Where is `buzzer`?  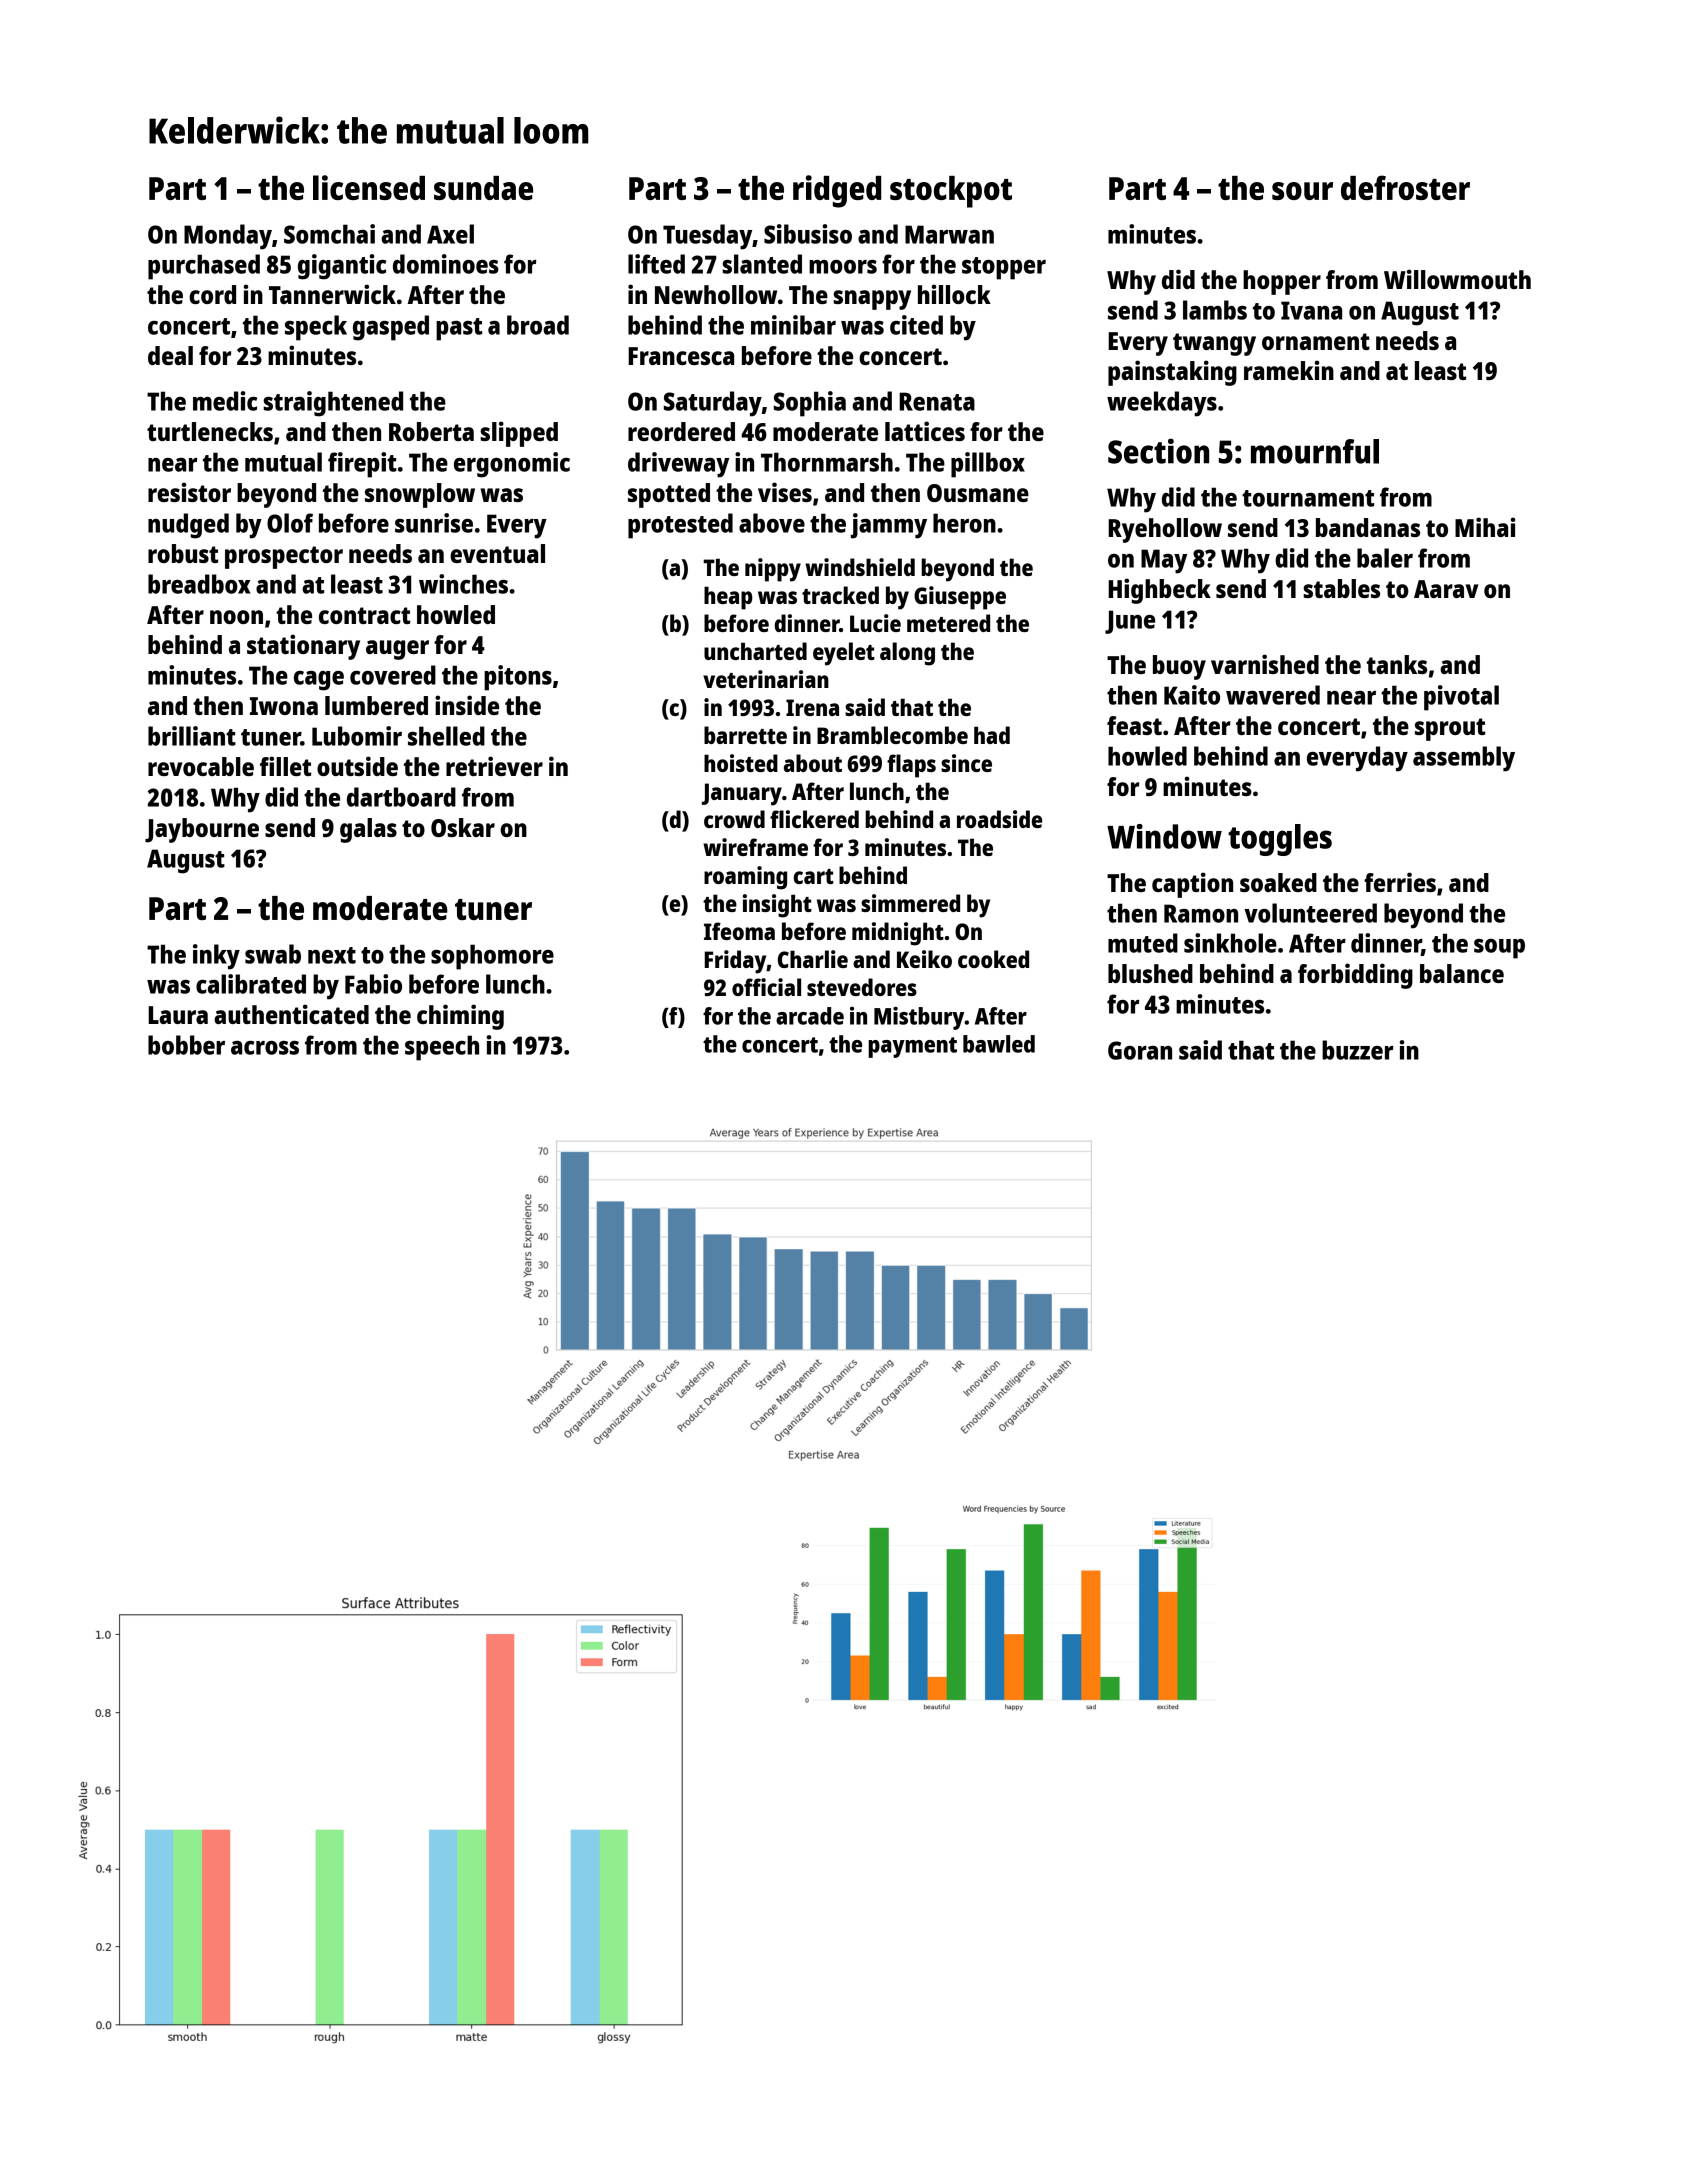
buzzer is located at coordinates (1357, 1050).
